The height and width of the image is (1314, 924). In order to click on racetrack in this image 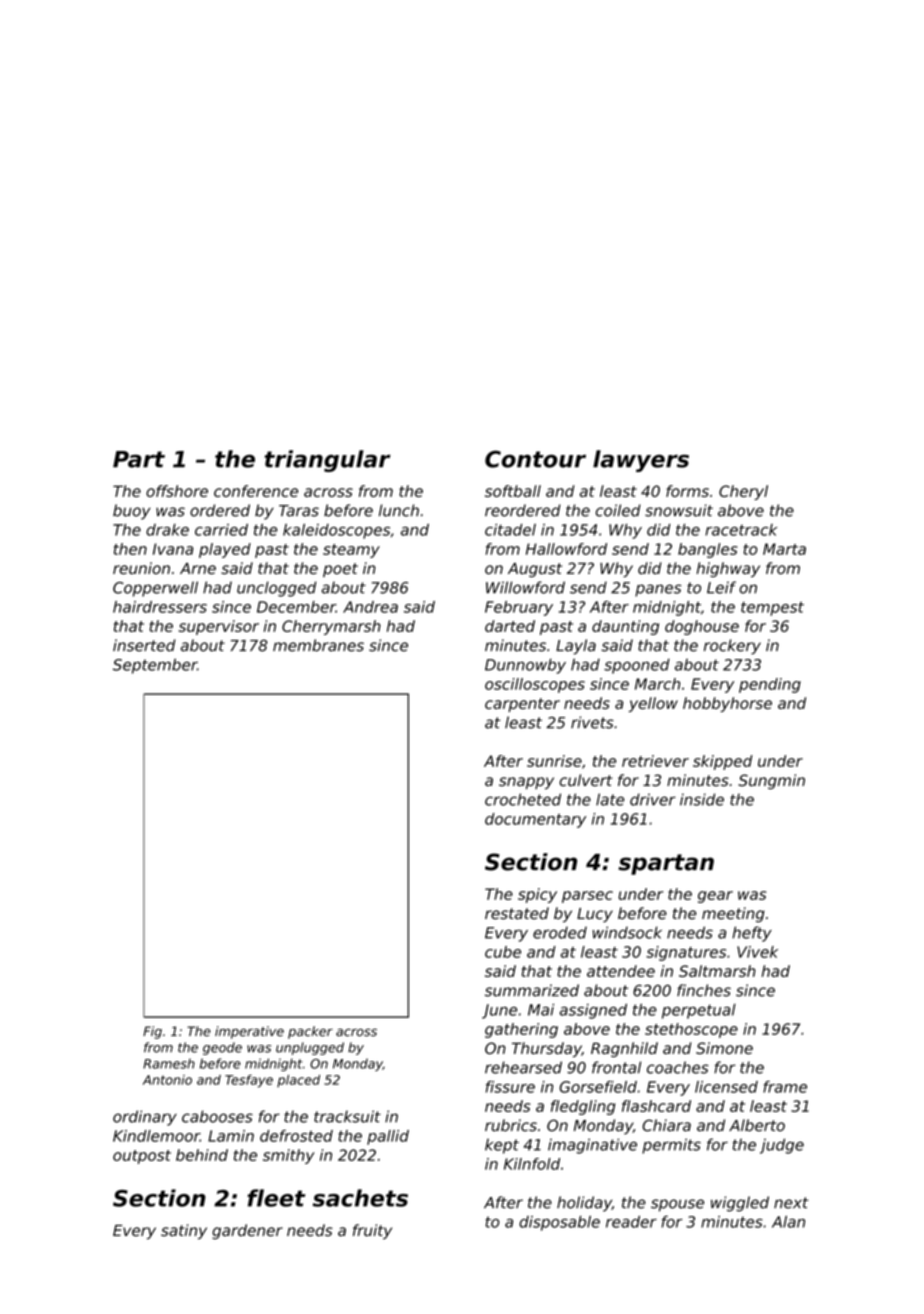, I will do `click(741, 530)`.
